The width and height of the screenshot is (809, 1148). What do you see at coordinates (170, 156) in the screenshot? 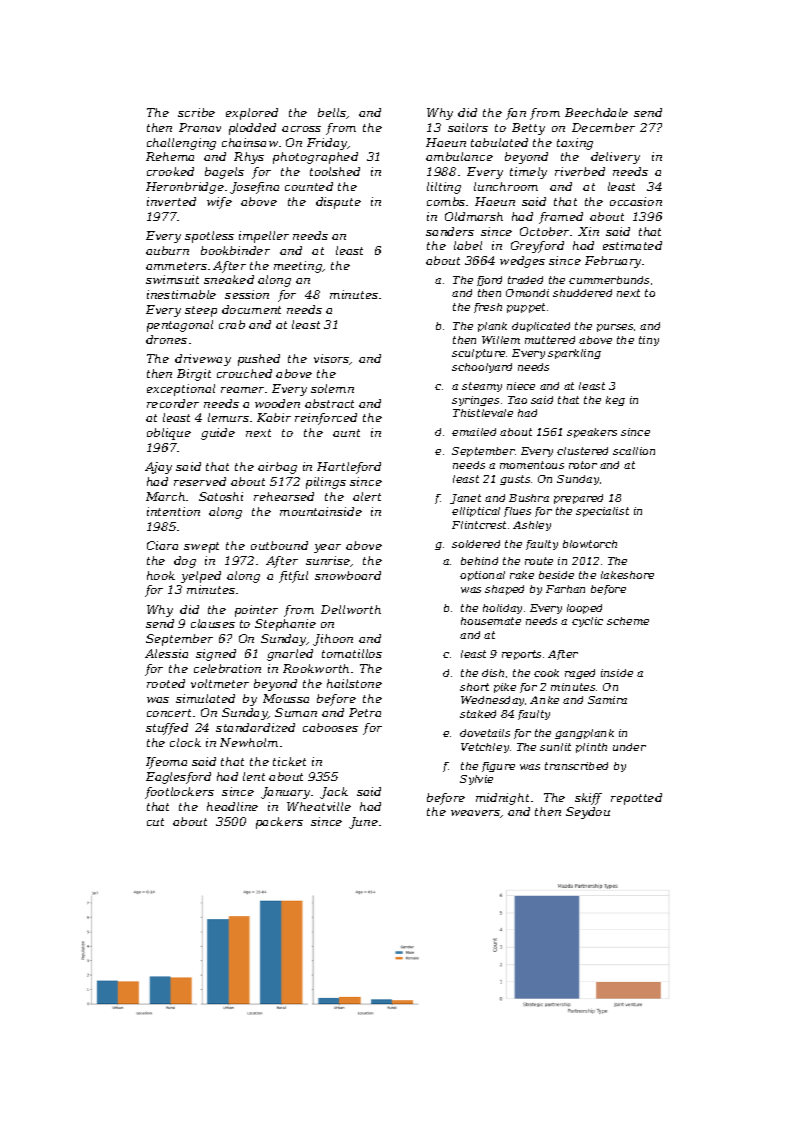
I see `Rehema` at bounding box center [170, 156].
